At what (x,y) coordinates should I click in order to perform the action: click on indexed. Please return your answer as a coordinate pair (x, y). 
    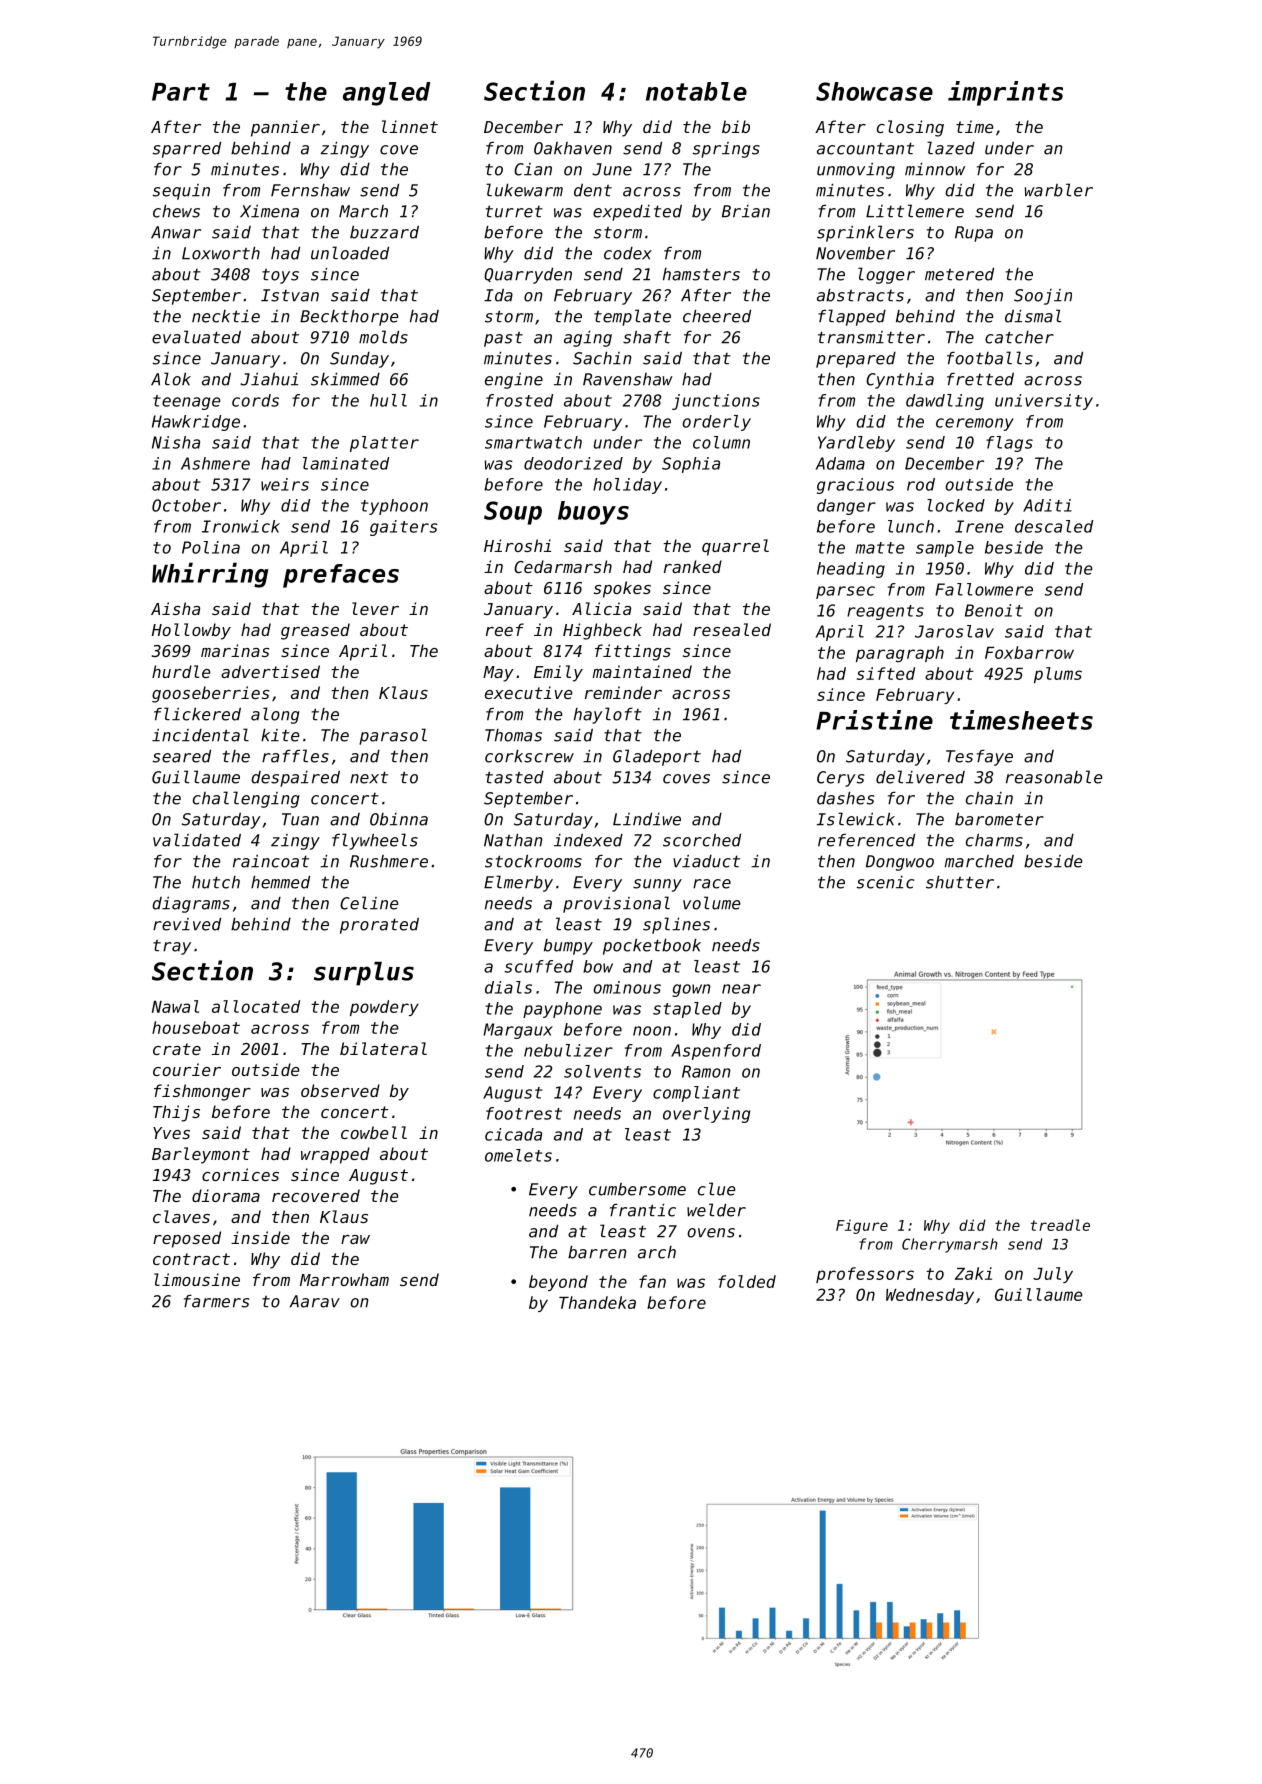
    Looking at the image, I should click on (588, 840).
